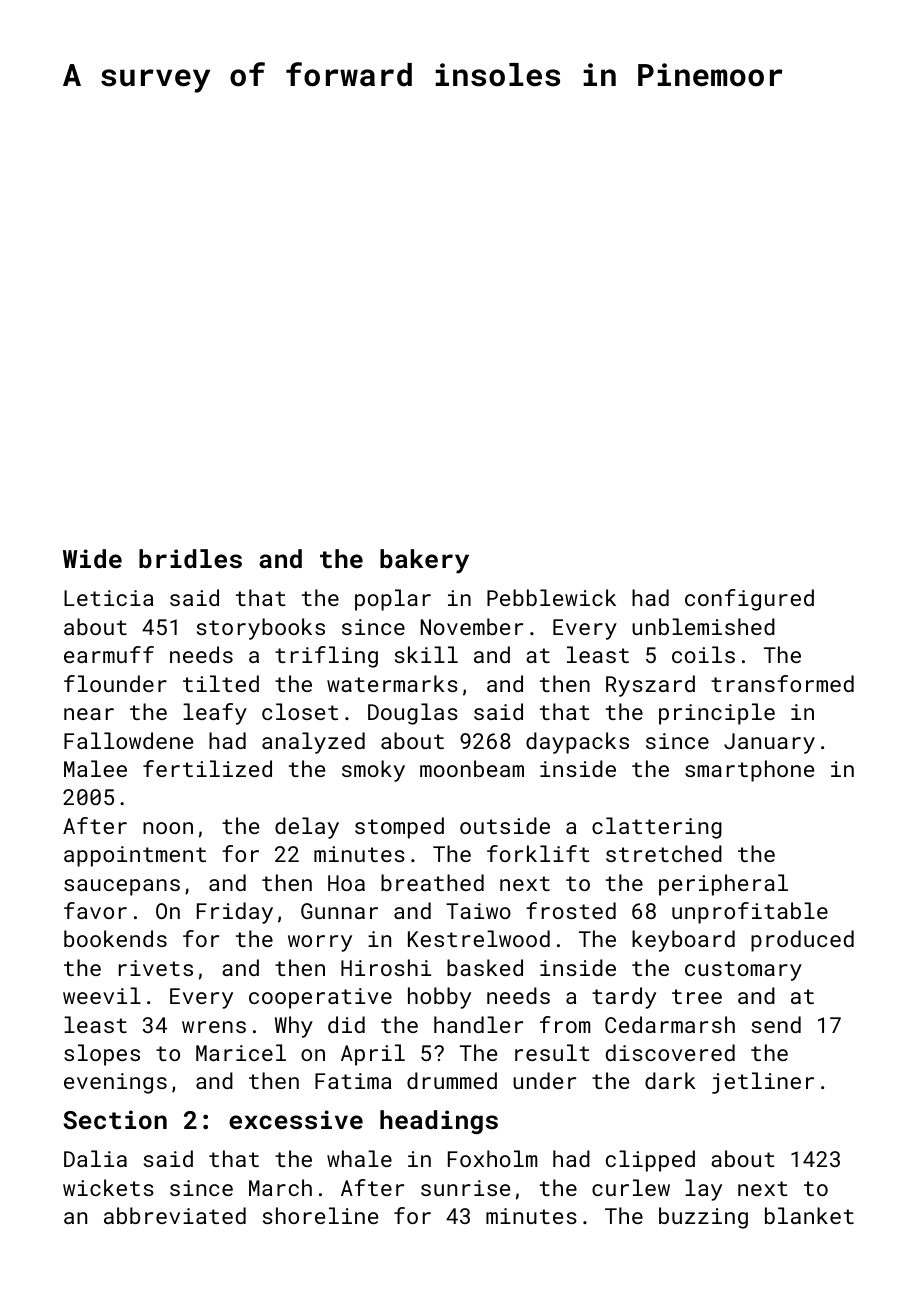  I want to click on Wide, so click(92, 558).
